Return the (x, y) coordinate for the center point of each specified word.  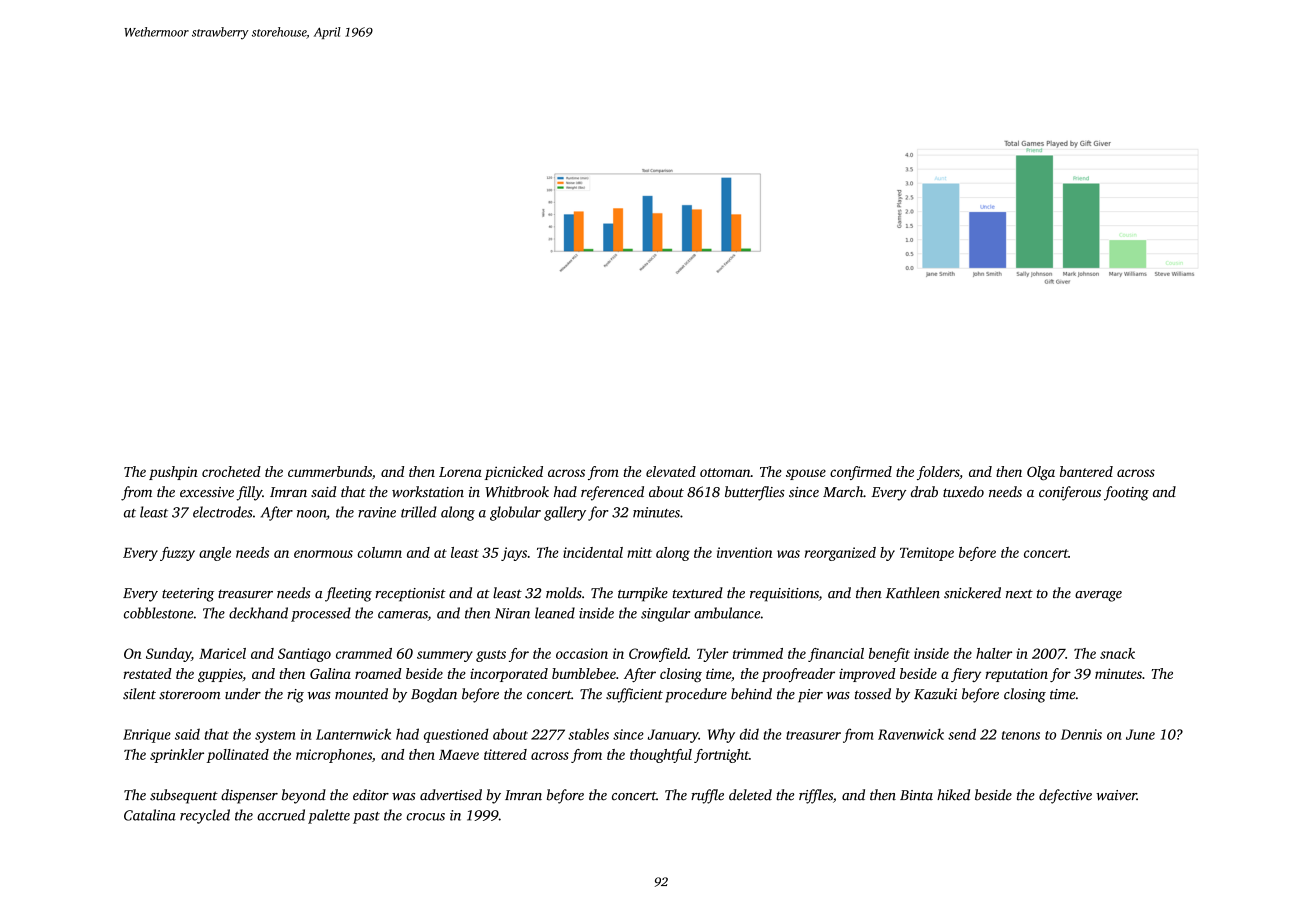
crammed (364, 653)
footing (1126, 493)
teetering (188, 595)
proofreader (798, 675)
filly (249, 493)
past (366, 818)
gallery (565, 513)
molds (564, 593)
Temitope (927, 554)
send (962, 734)
